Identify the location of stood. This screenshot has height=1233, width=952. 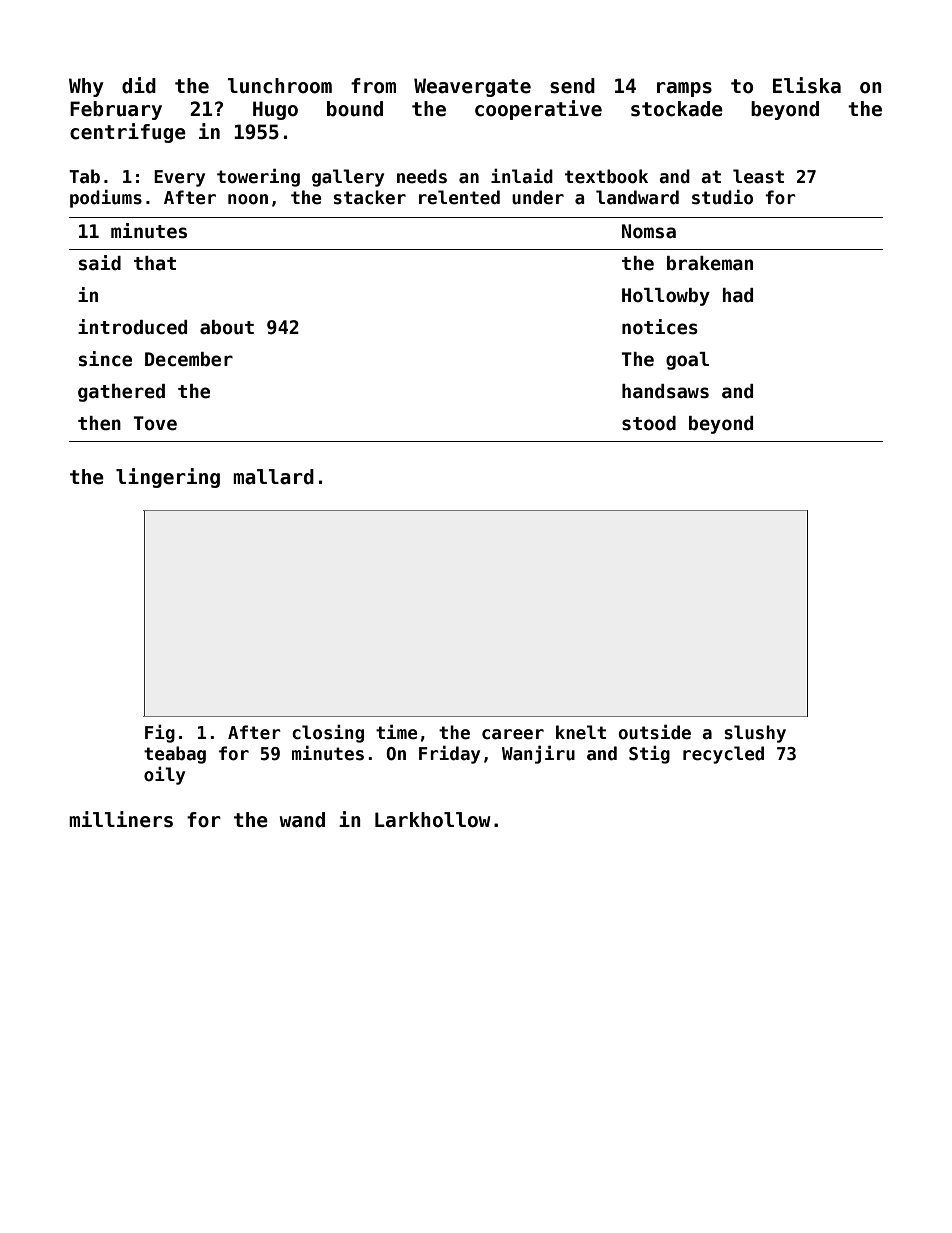
(649, 423).
